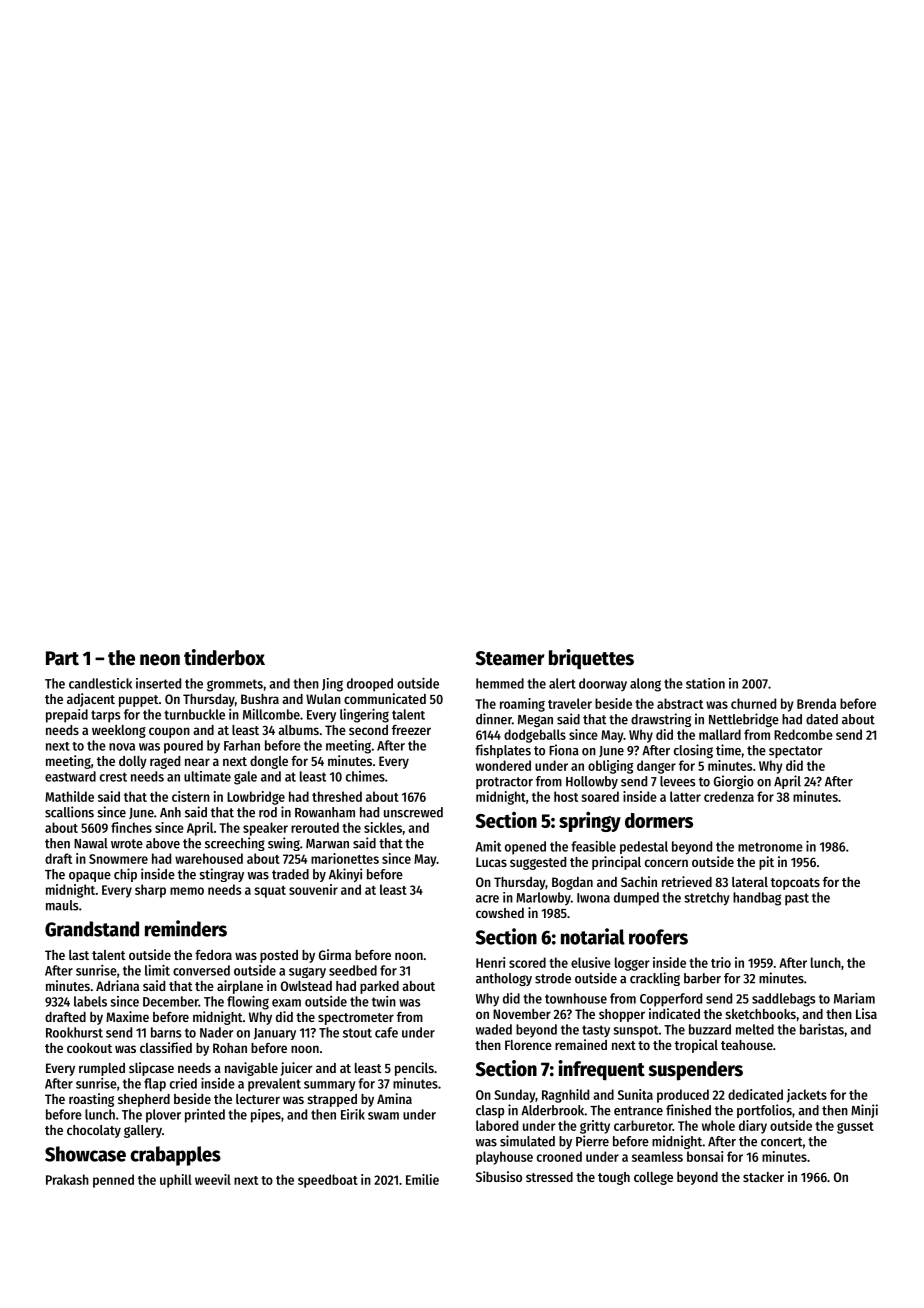  I want to click on Mariam, so click(854, 998).
